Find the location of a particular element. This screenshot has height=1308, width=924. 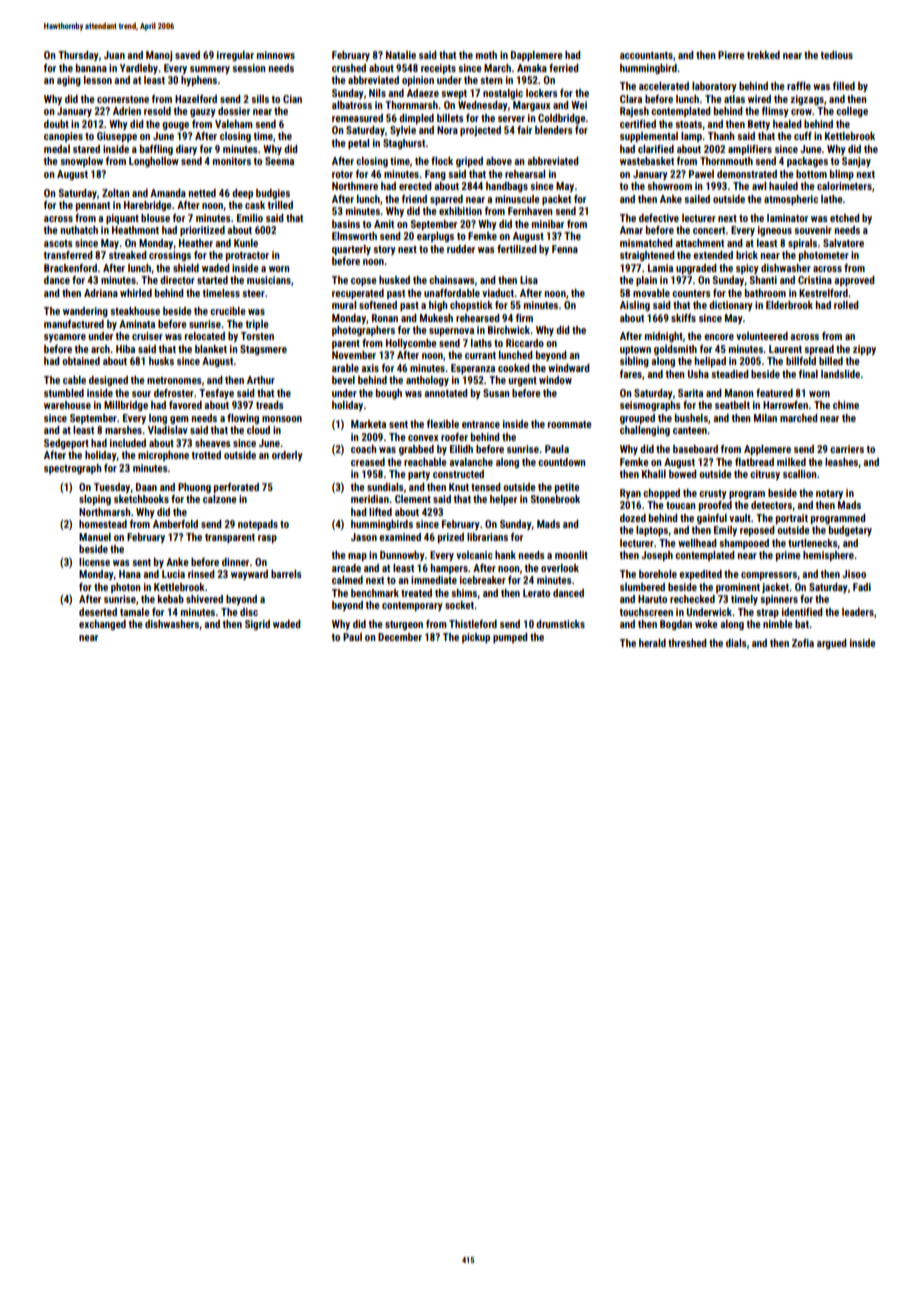

laths is located at coordinates (481, 343).
